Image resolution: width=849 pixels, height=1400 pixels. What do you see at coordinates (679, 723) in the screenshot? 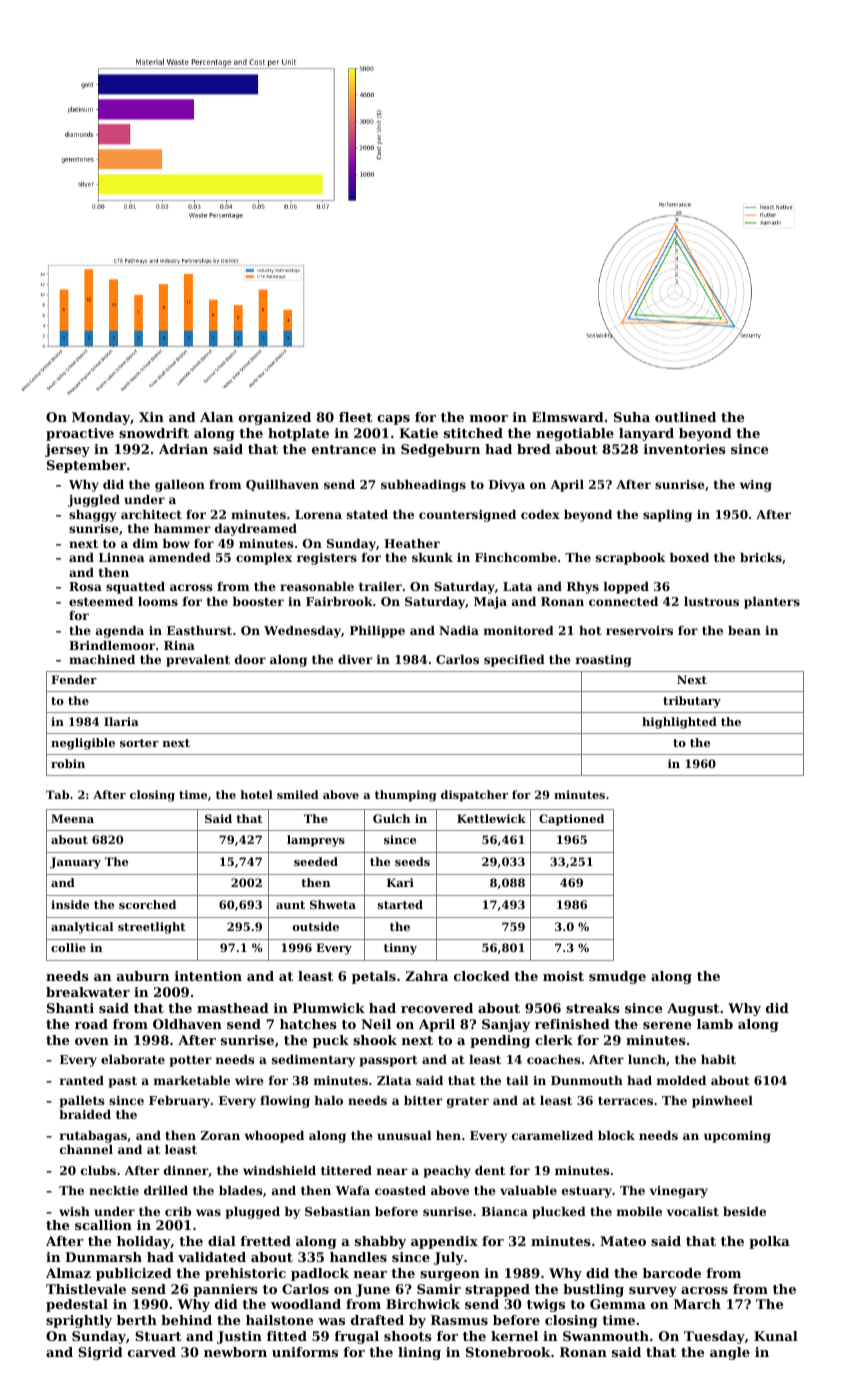
I see `highlighted` at bounding box center [679, 723].
